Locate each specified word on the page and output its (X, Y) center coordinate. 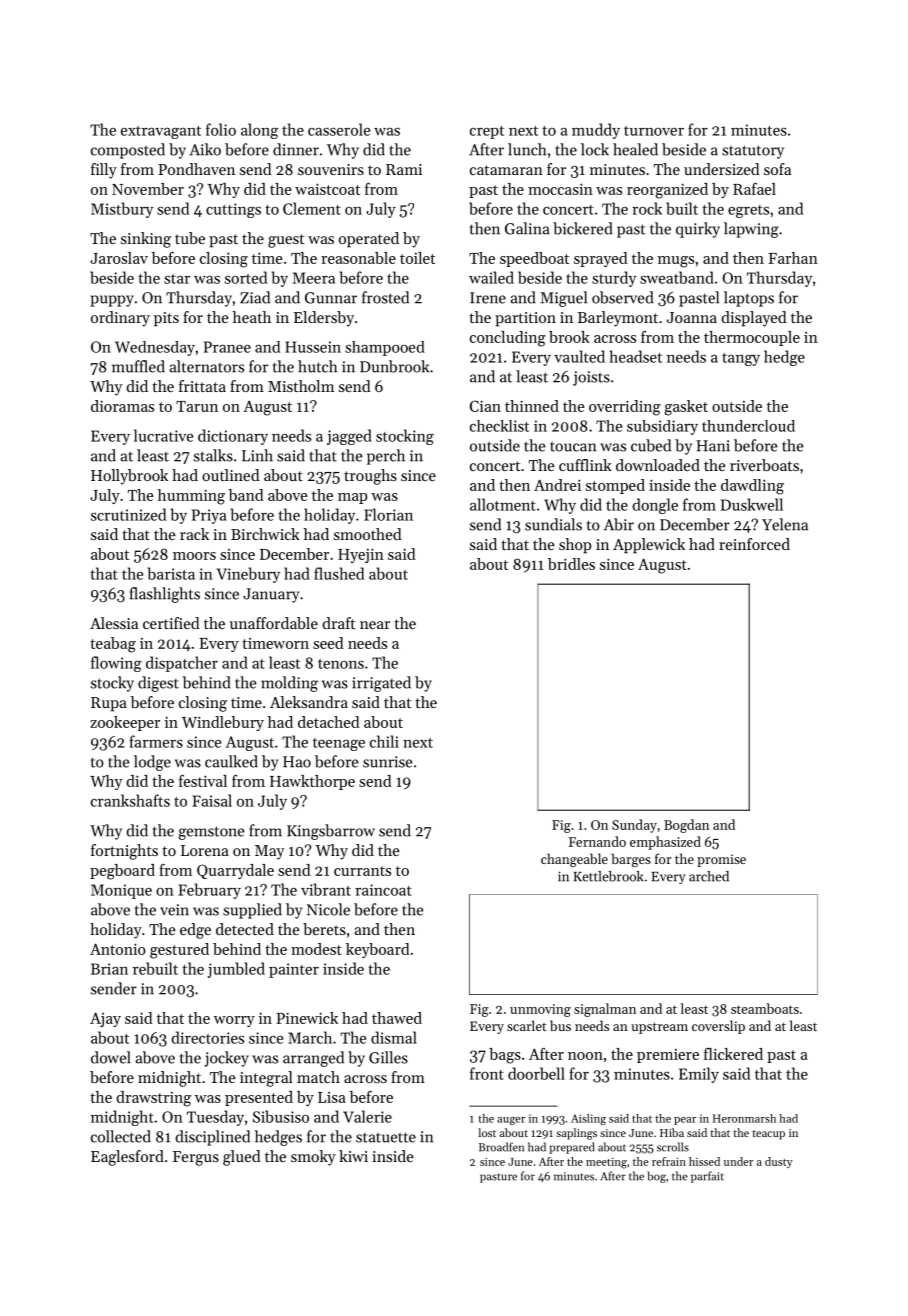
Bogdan (686, 826)
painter (294, 970)
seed (328, 643)
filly (104, 171)
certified (171, 623)
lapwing (751, 230)
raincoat (383, 890)
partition (525, 319)
